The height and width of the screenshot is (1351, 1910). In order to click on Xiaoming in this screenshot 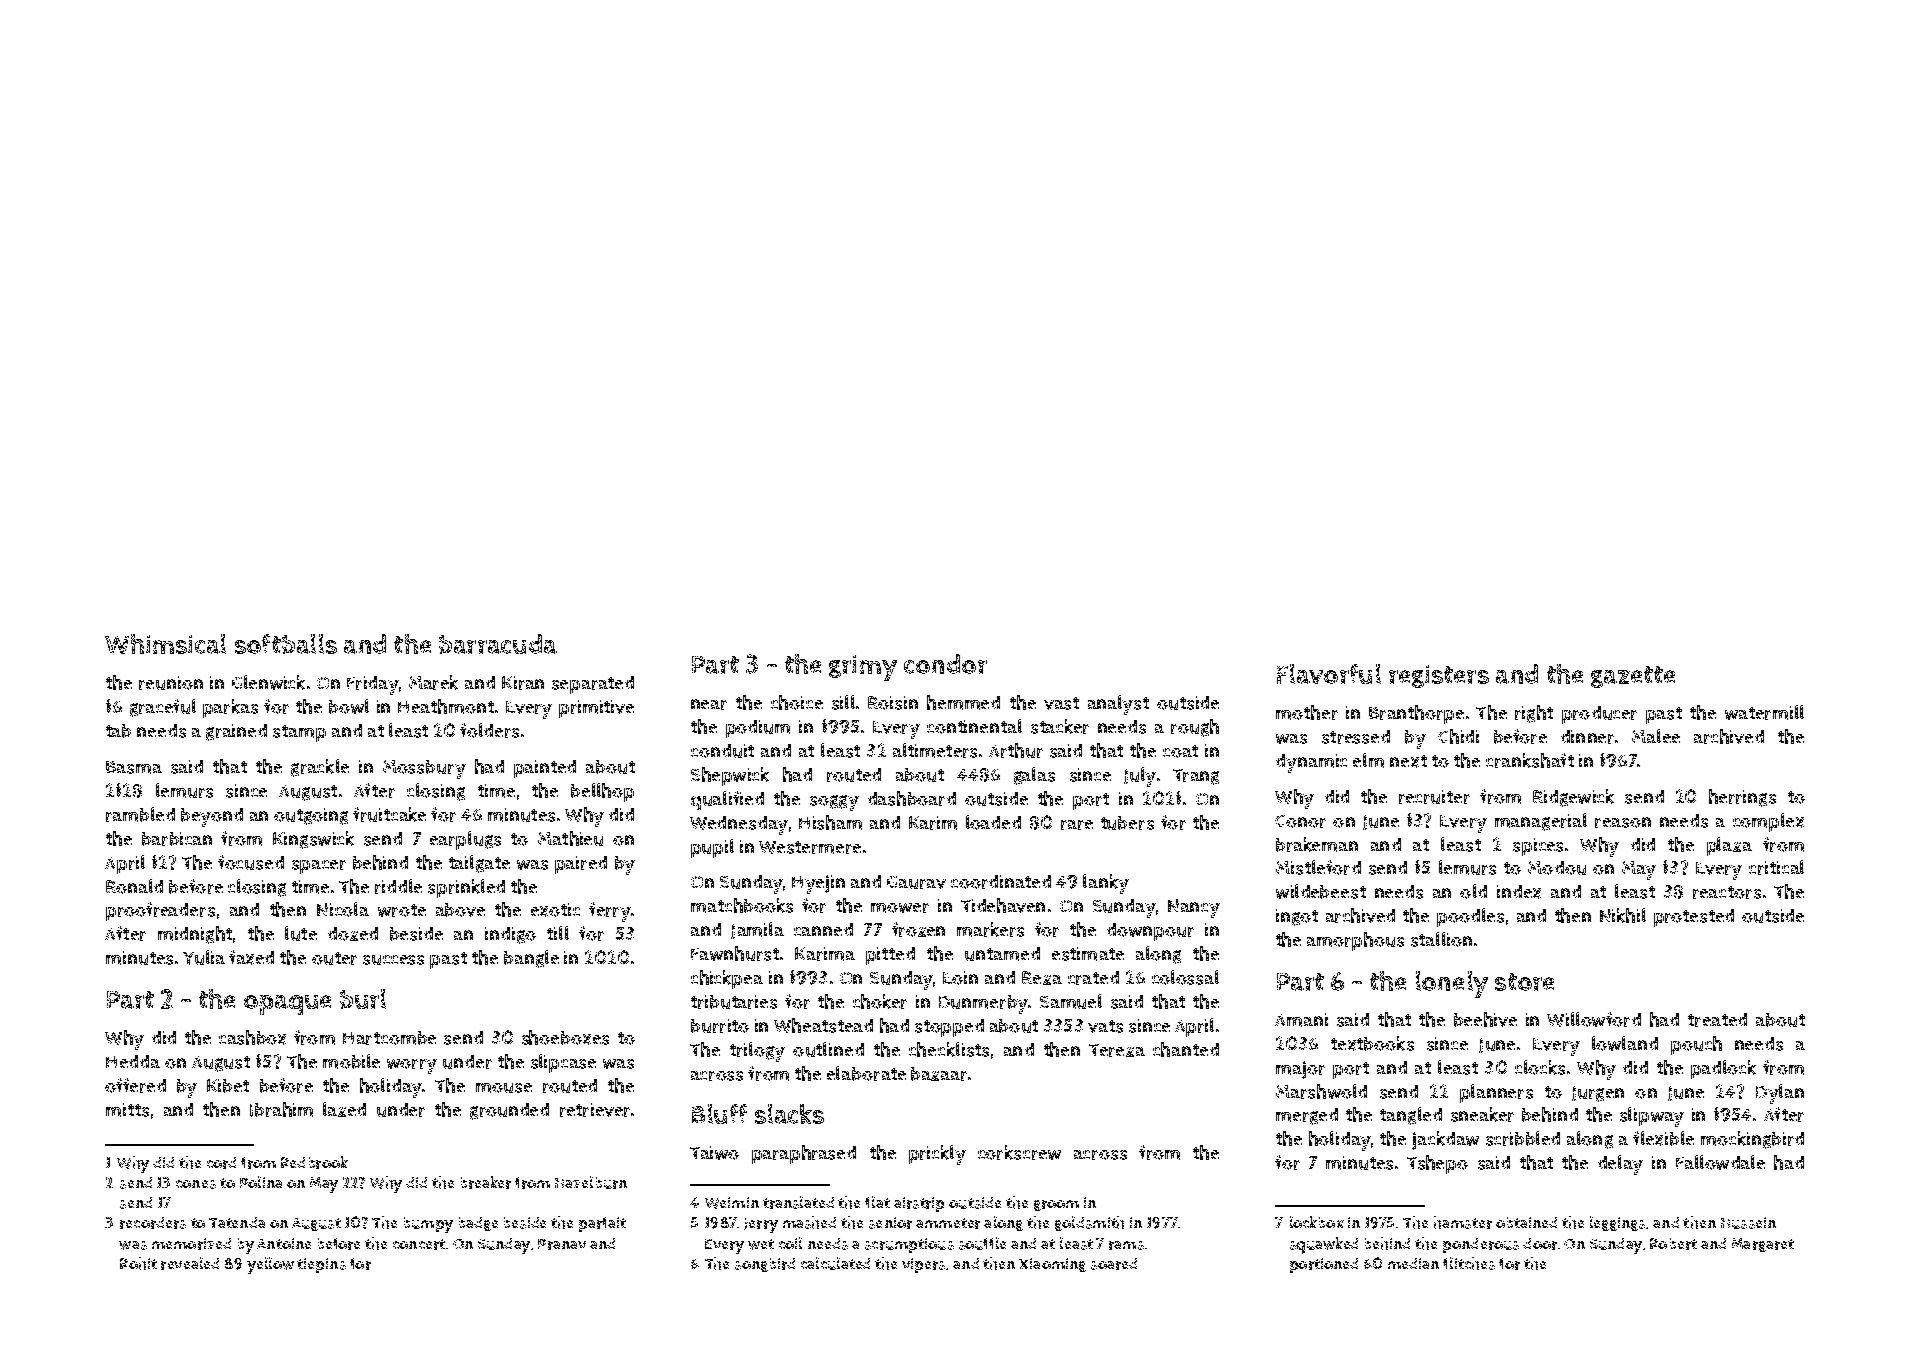, I will do `click(1052, 1265)`.
